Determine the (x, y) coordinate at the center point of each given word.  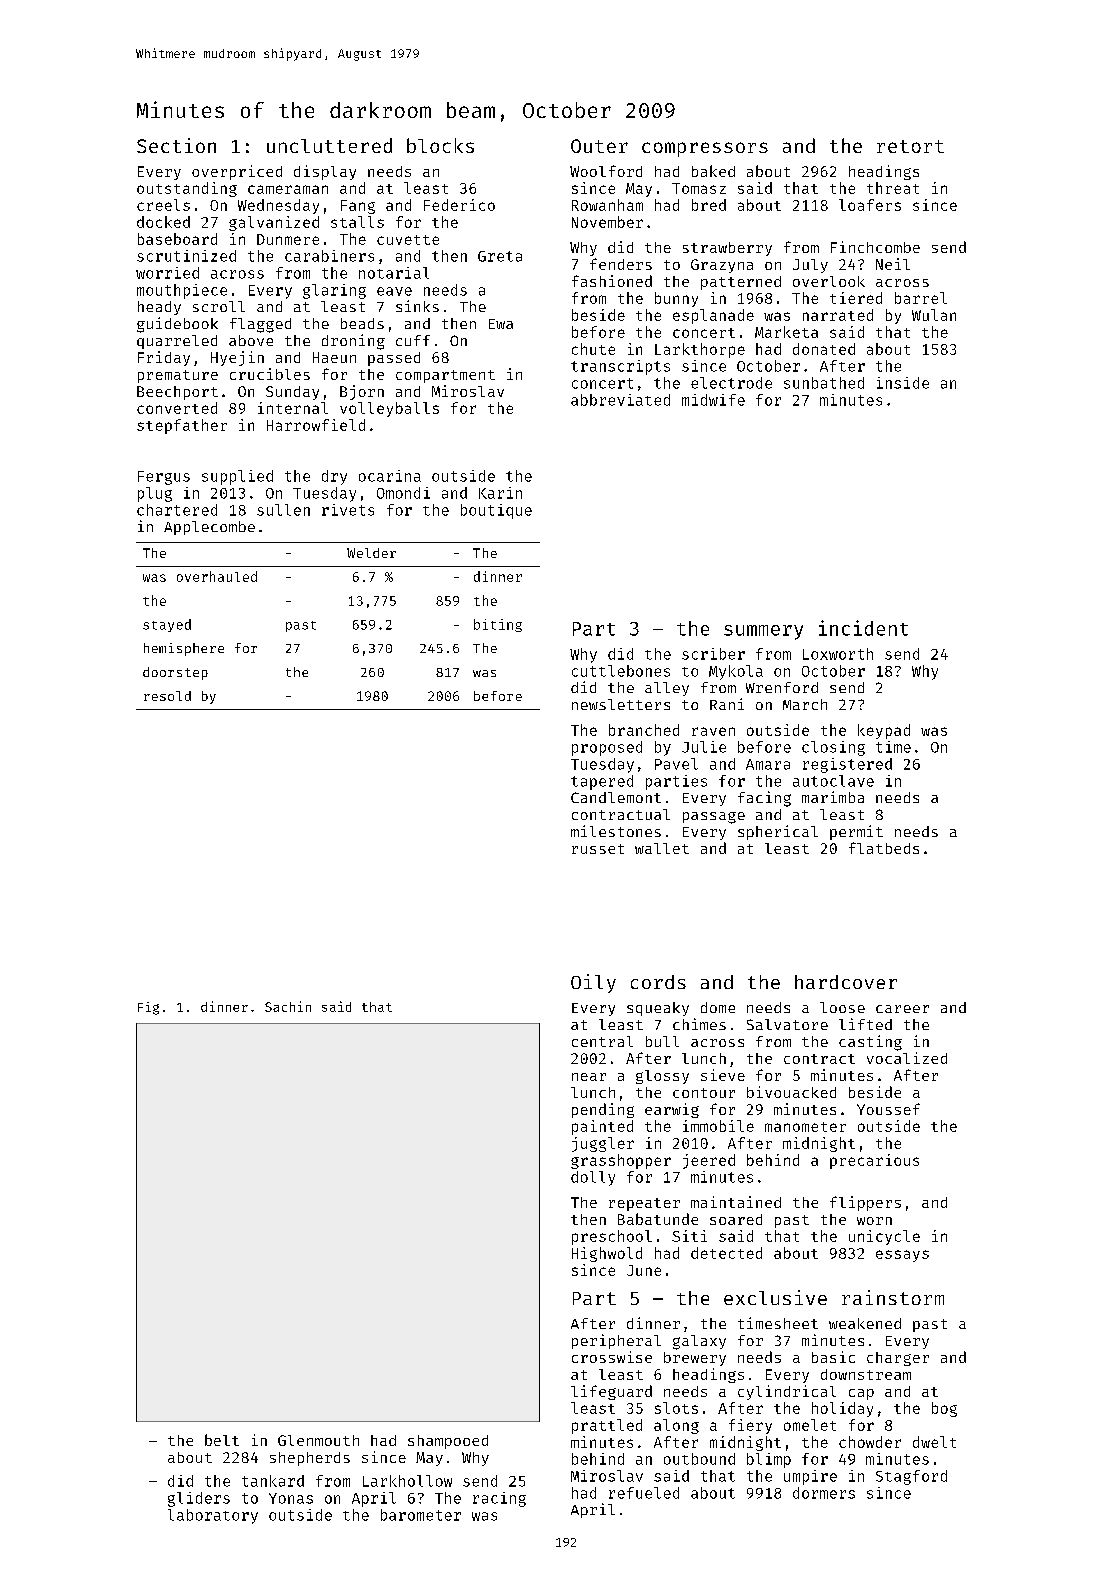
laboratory (213, 1516)
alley (667, 689)
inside (903, 383)
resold (167, 696)
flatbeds (884, 848)
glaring (334, 291)
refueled (644, 1493)
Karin (500, 493)
